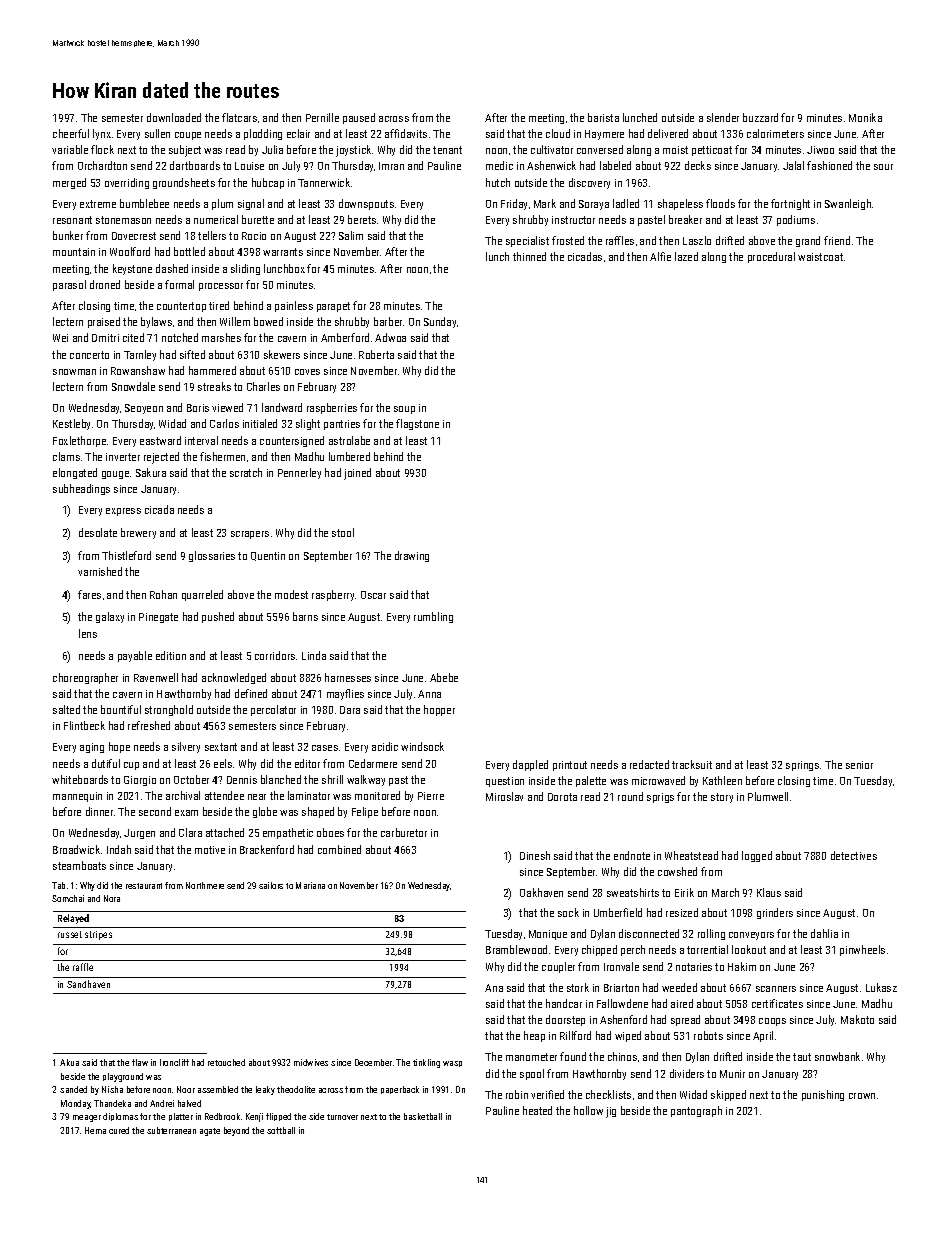 Image resolution: width=952 pixels, height=1233 pixels. Describe the element at coordinates (433, 617) in the screenshot. I see `rumbling` at that location.
